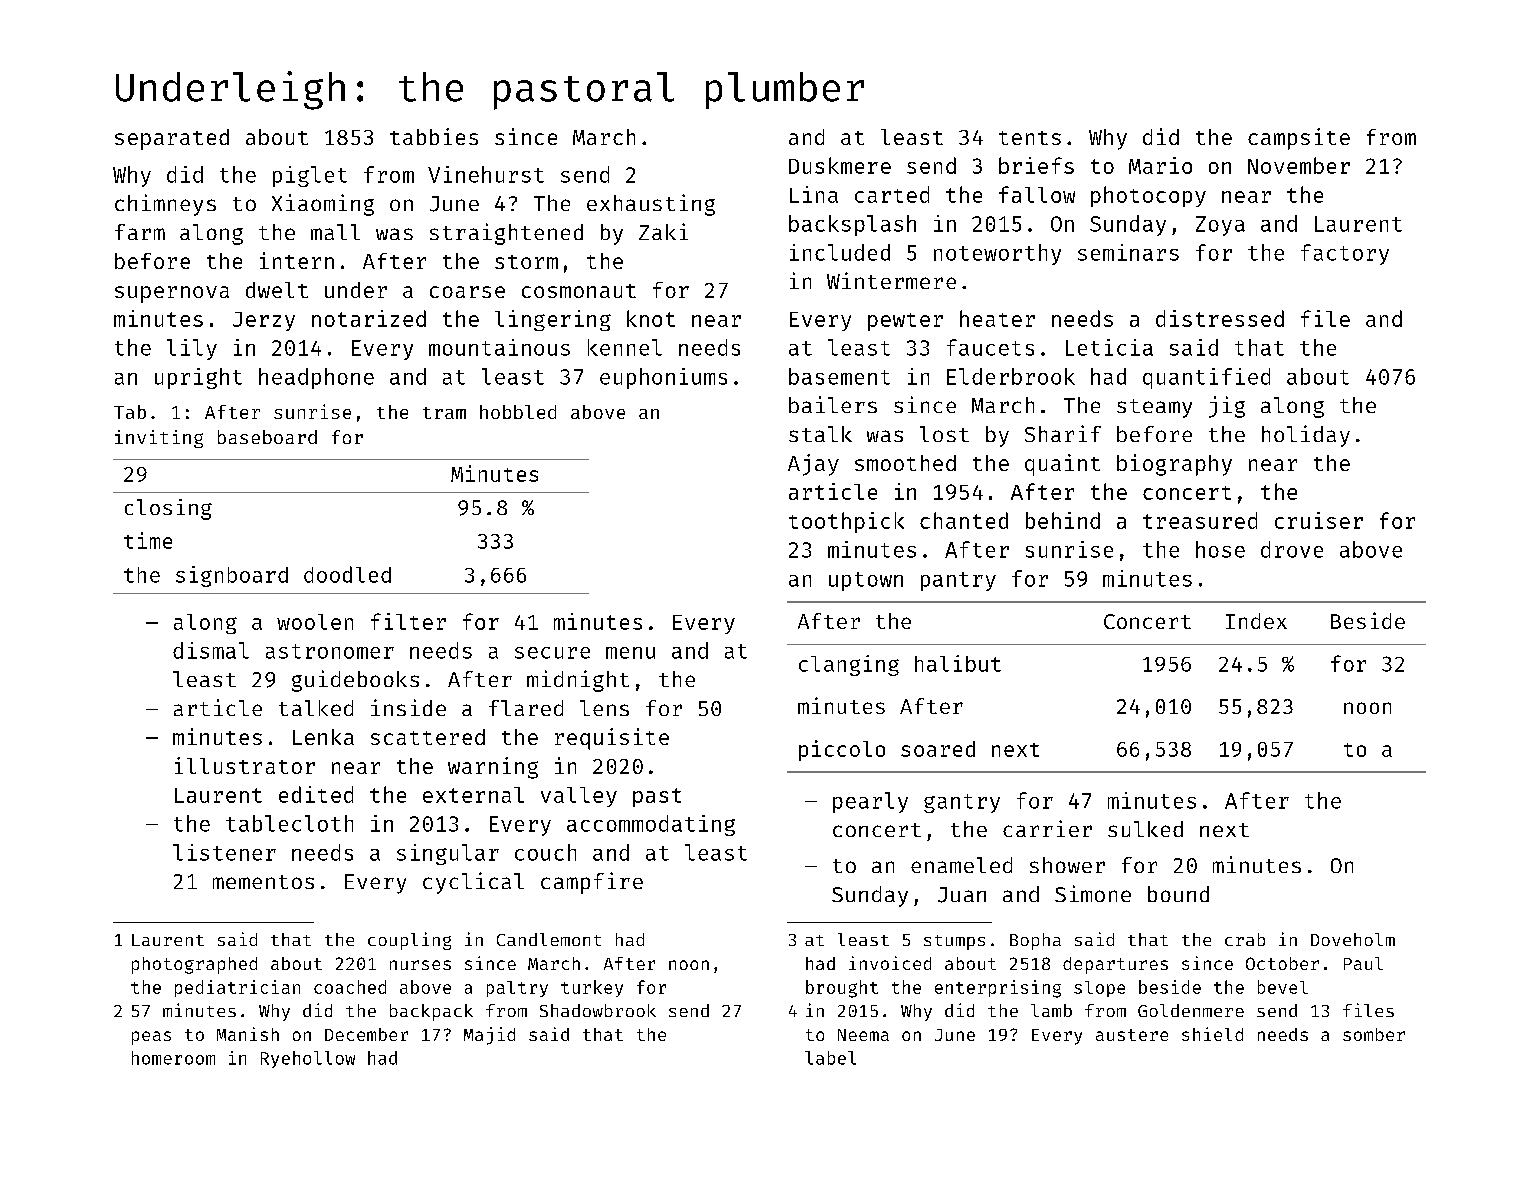 The image size is (1539, 1189). What do you see at coordinates (1299, 165) in the page?
I see `November` at bounding box center [1299, 165].
